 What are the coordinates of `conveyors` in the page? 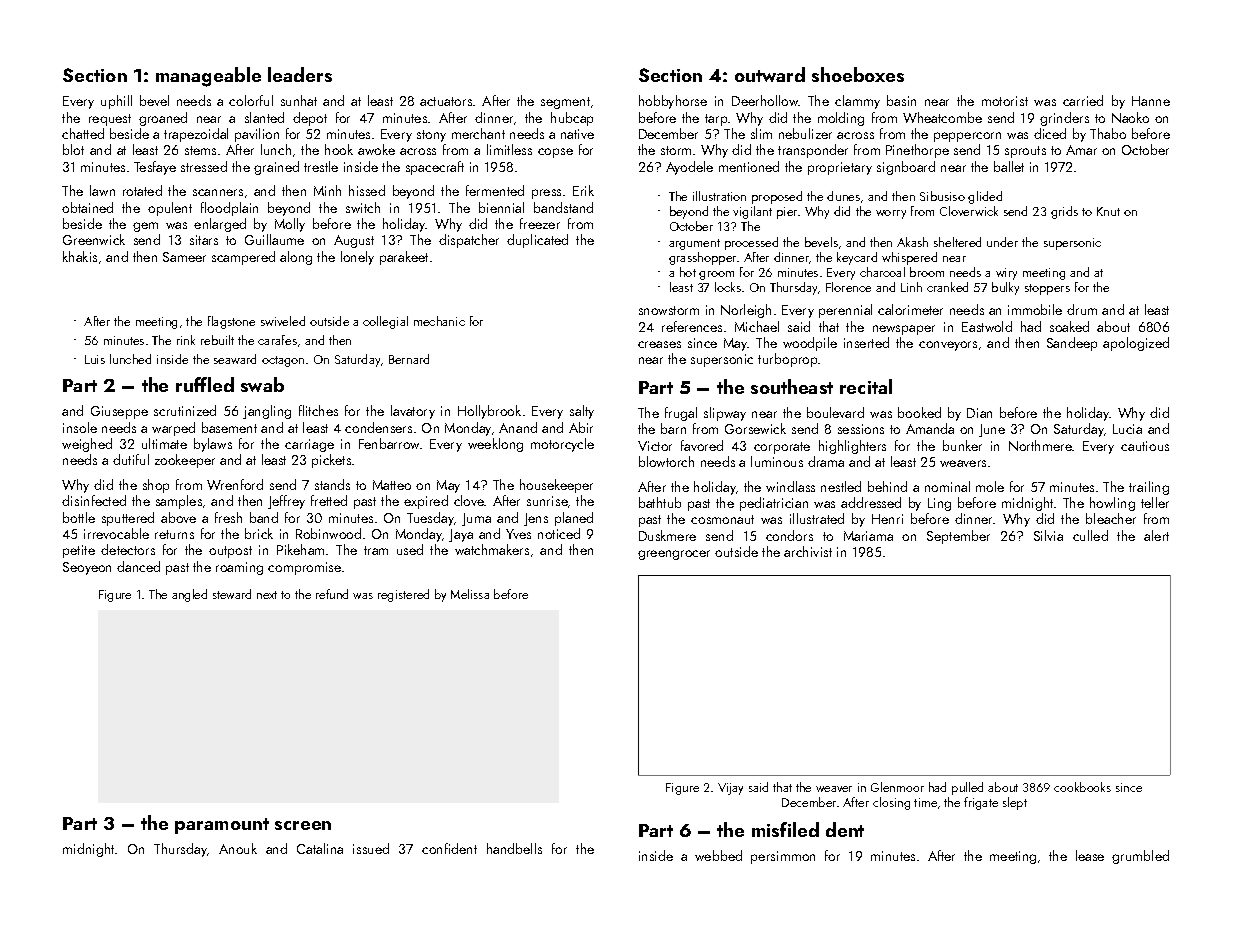 It's located at (948, 346).
